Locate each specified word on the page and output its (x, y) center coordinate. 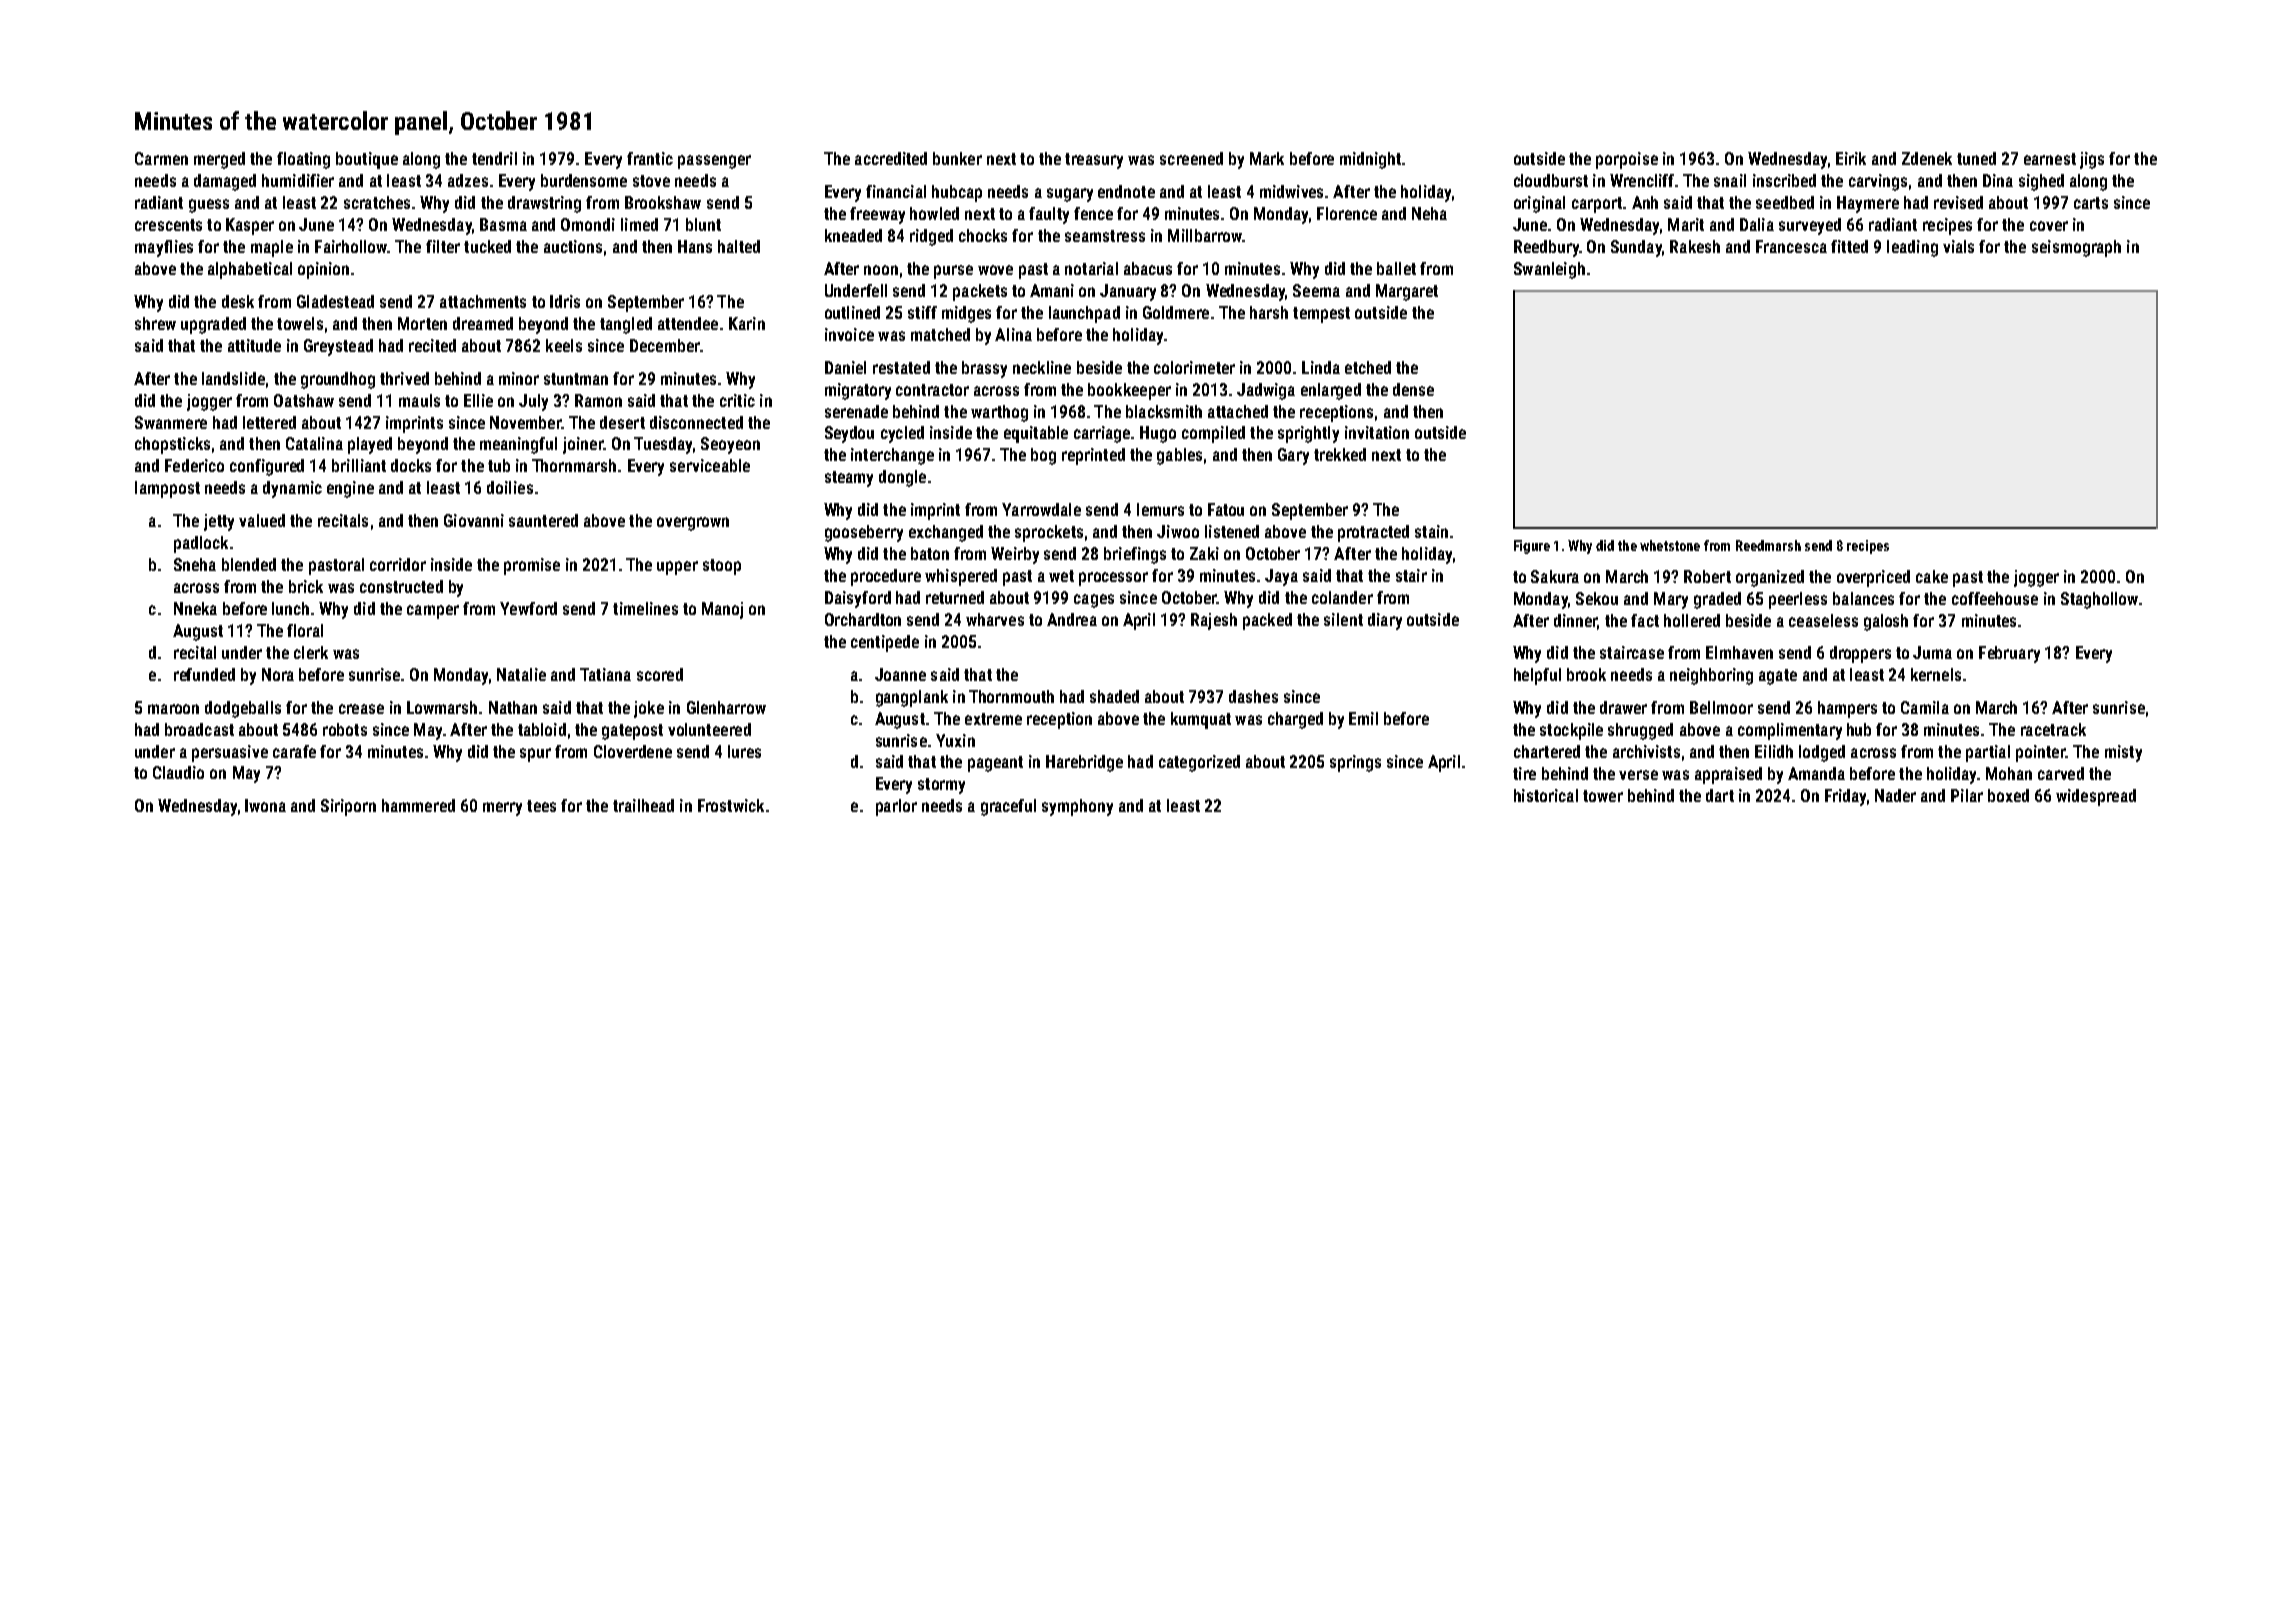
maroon (173, 709)
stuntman (576, 379)
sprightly (1308, 434)
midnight (1370, 160)
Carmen (161, 158)
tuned (1976, 158)
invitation (1377, 432)
